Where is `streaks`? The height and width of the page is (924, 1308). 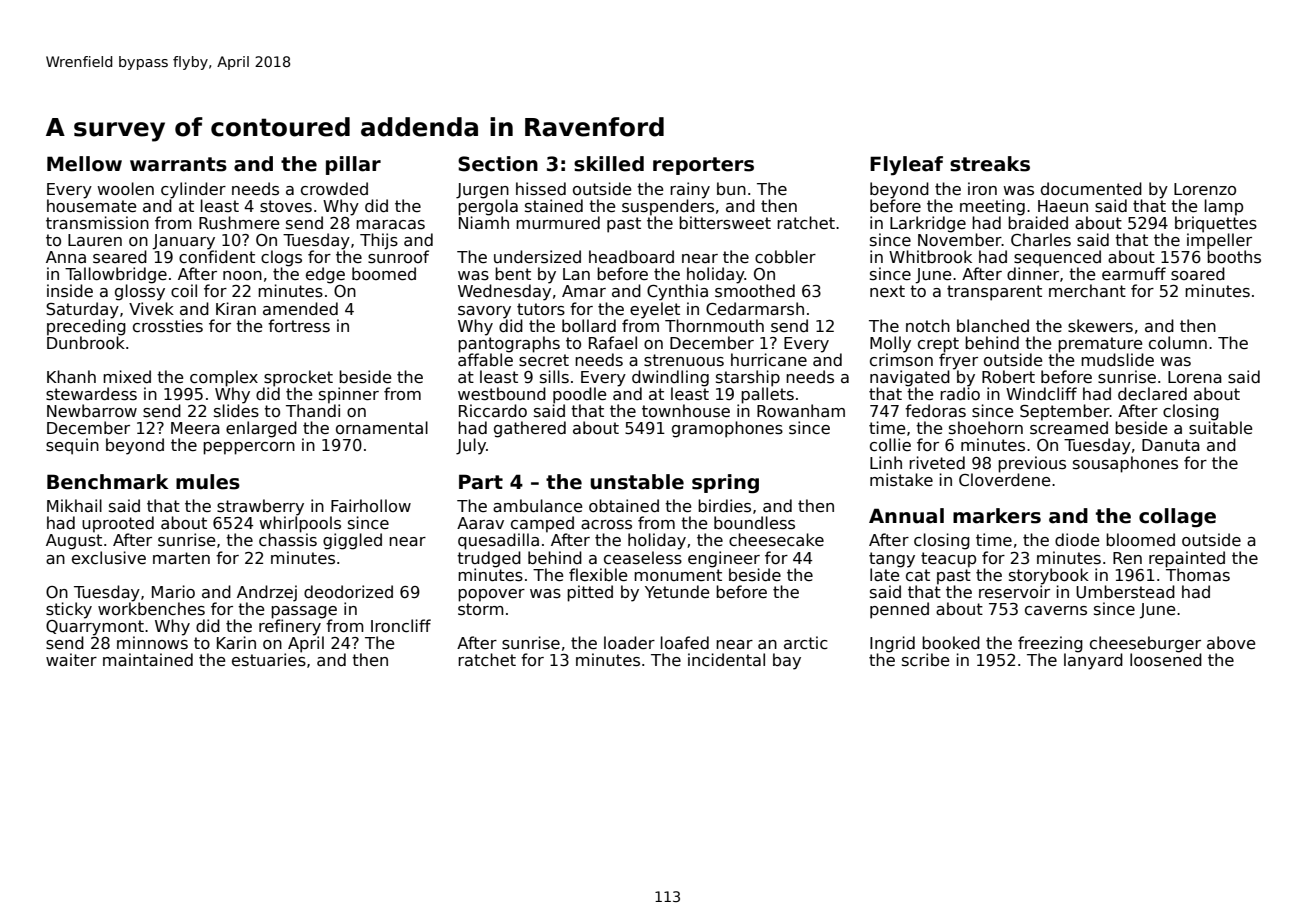
streaks is located at coordinates (990, 164).
